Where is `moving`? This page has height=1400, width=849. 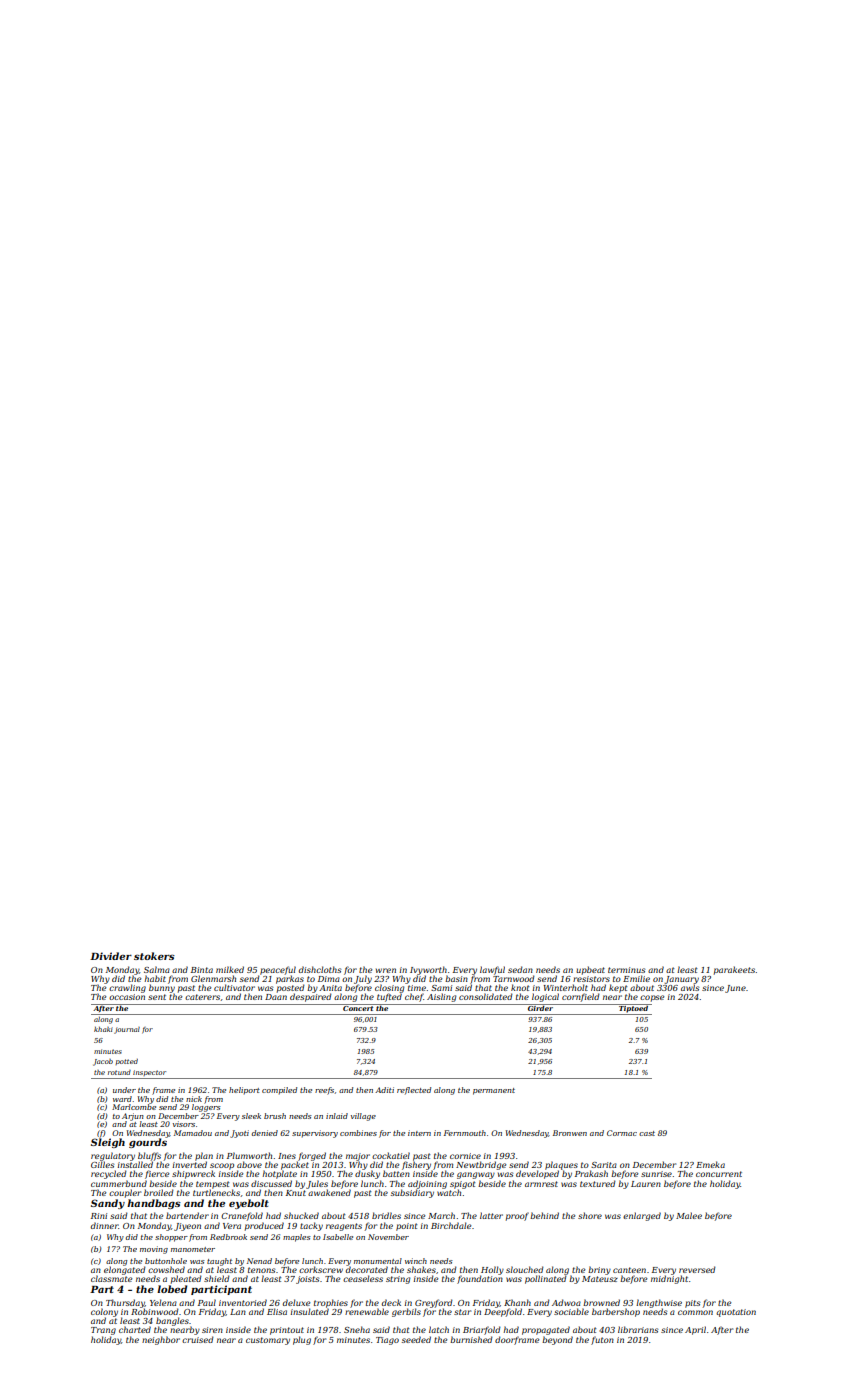
moving is located at coordinates (154, 1250).
